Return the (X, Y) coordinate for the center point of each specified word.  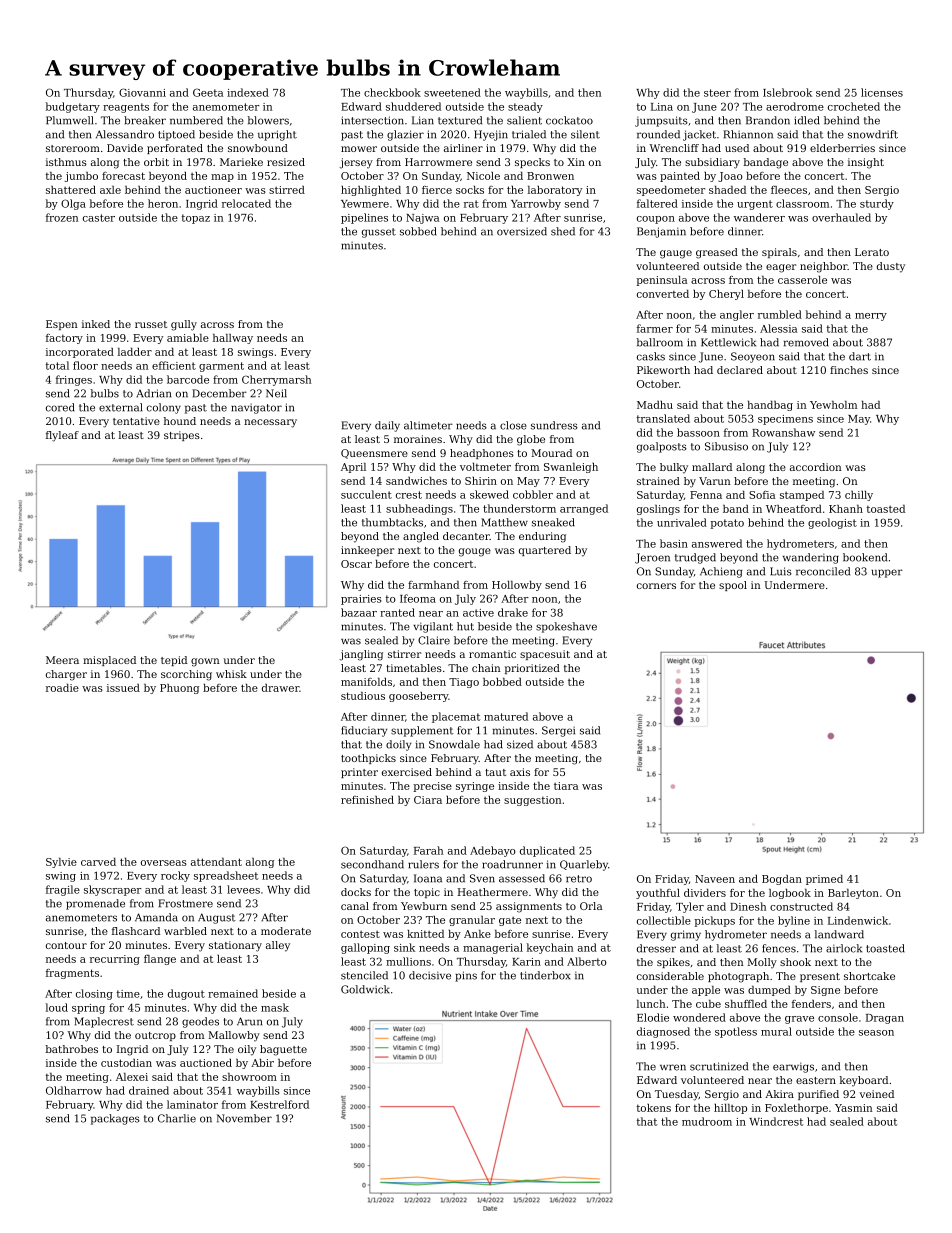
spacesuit (545, 655)
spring (88, 1009)
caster (99, 218)
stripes (182, 436)
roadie (62, 688)
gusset (379, 233)
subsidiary (712, 163)
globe (531, 440)
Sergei (558, 731)
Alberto (587, 961)
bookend (865, 557)
